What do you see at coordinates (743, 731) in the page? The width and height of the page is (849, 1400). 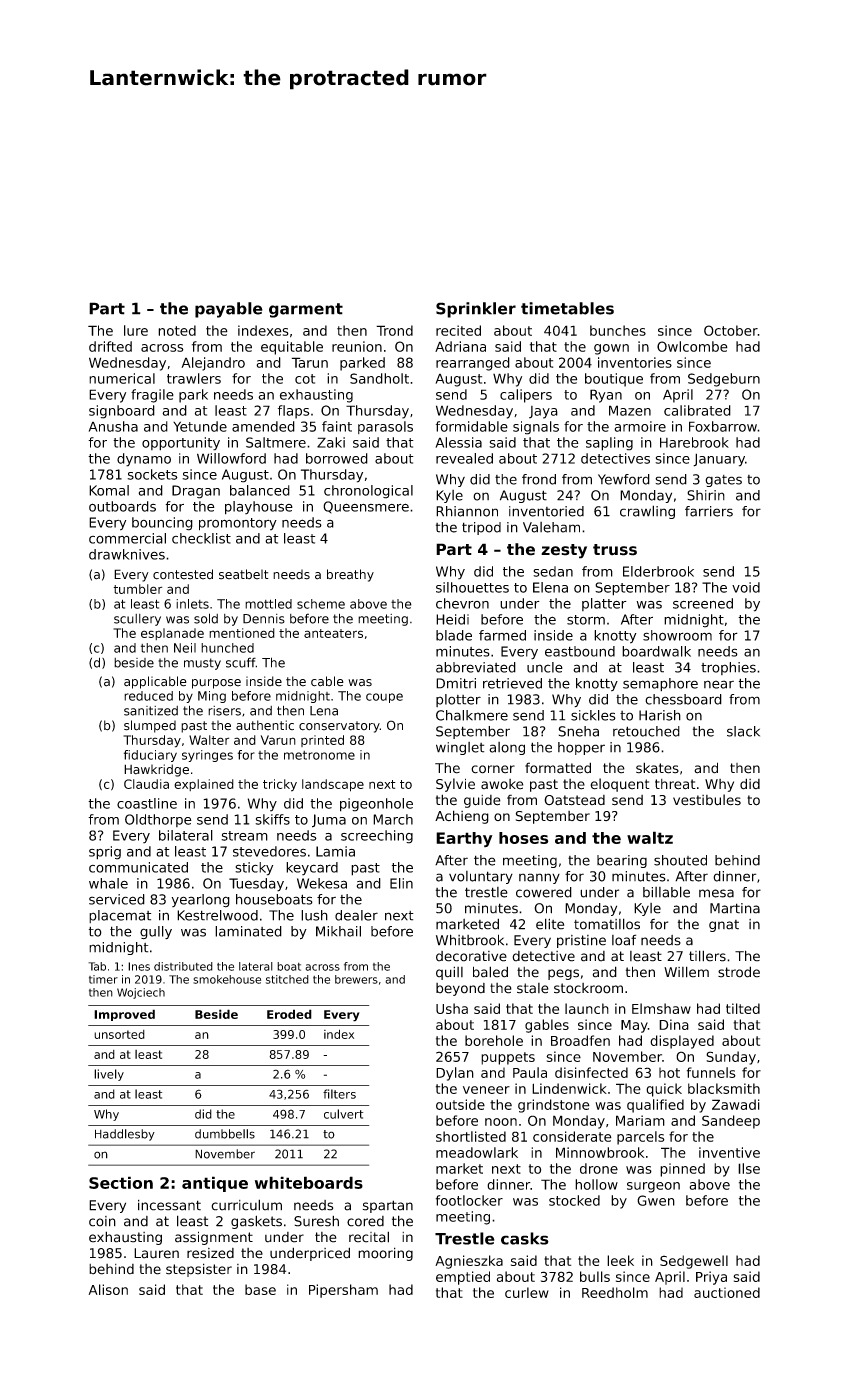 I see `slack` at bounding box center [743, 731].
